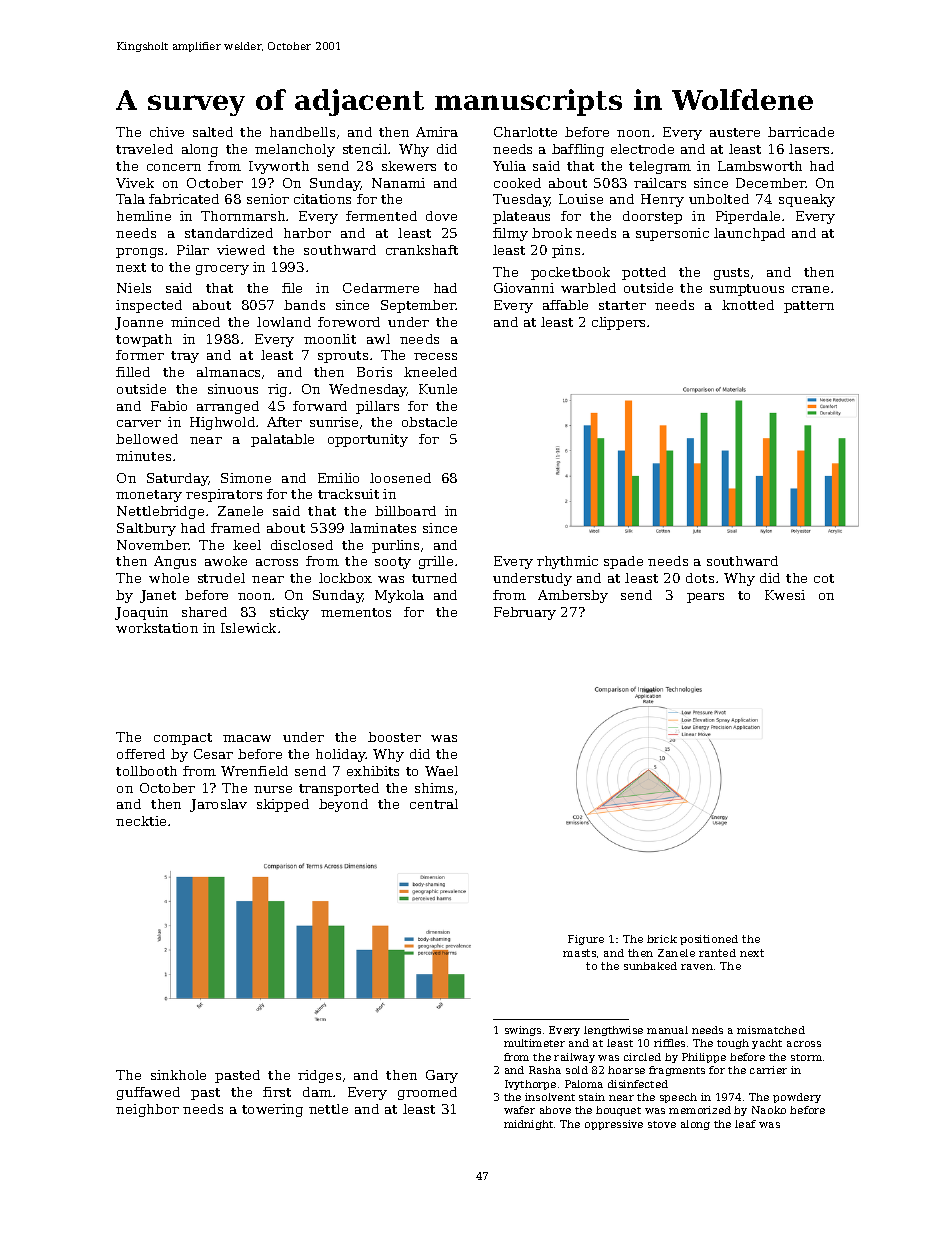  Describe the element at coordinates (785, 595) in the page. I see `Kwesi` at that location.
